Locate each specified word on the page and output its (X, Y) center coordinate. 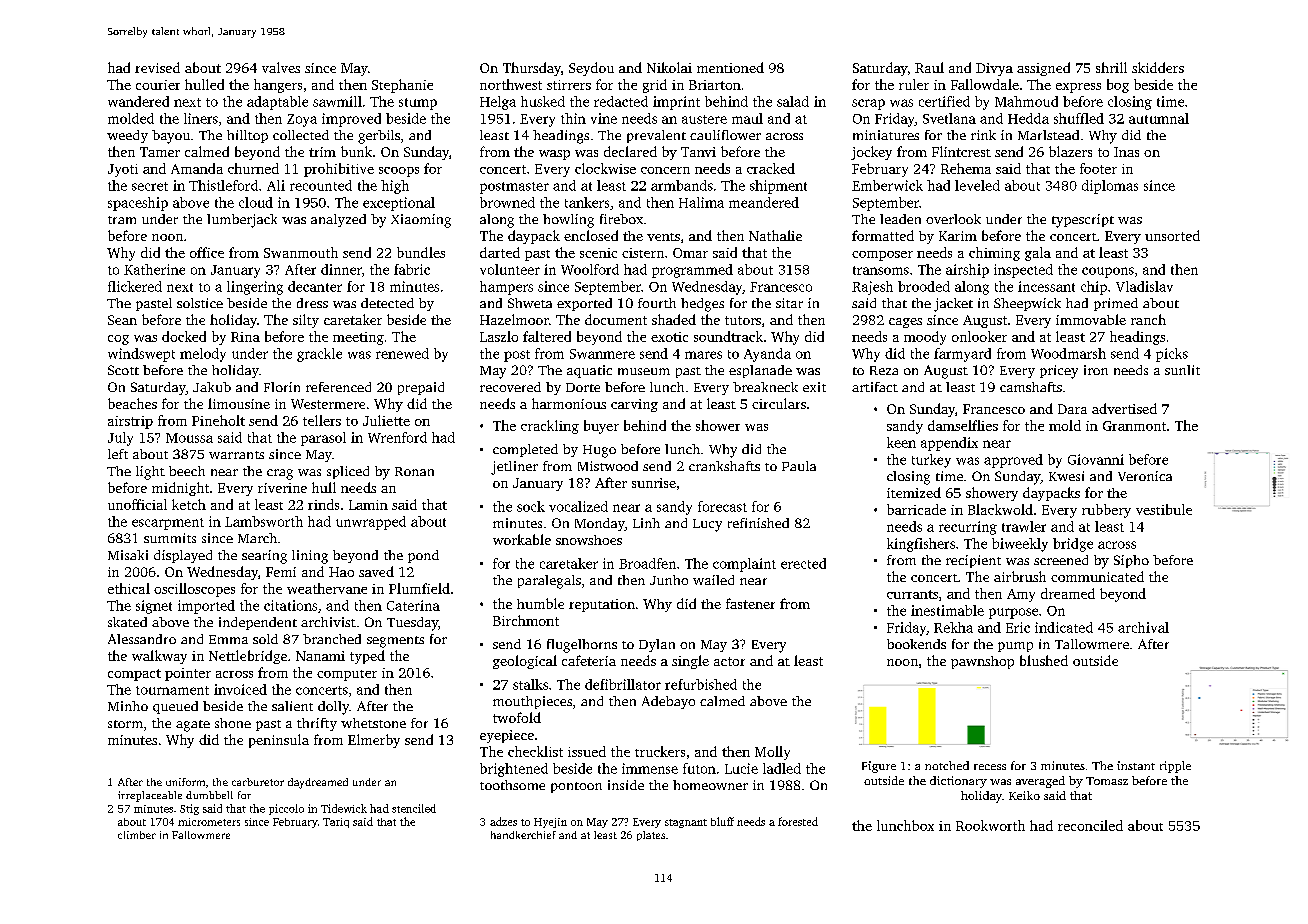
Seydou (591, 69)
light (150, 473)
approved (1013, 461)
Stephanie (402, 86)
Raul (929, 67)
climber (137, 835)
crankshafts (724, 466)
